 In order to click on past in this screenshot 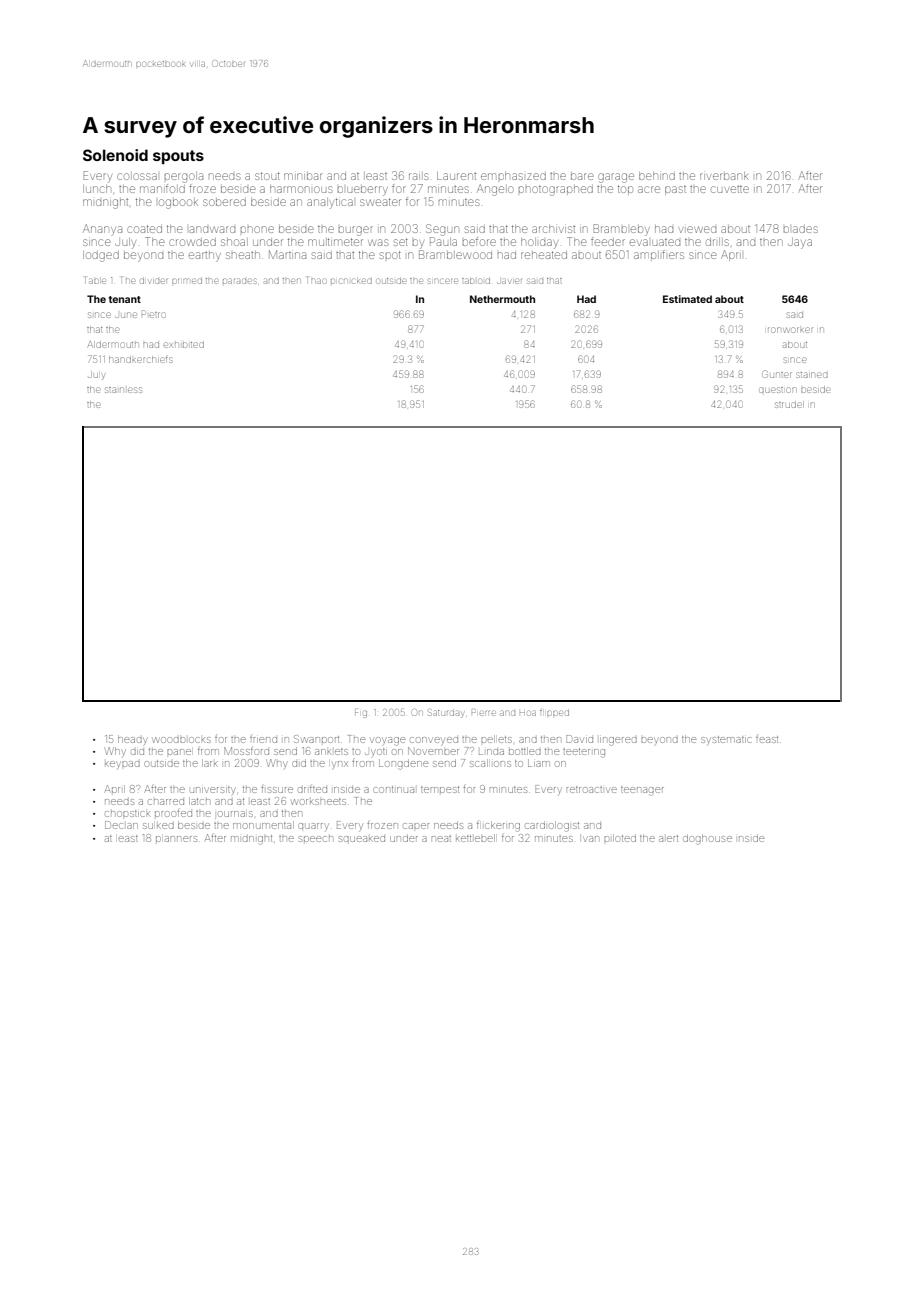, I will do `click(675, 190)`.
